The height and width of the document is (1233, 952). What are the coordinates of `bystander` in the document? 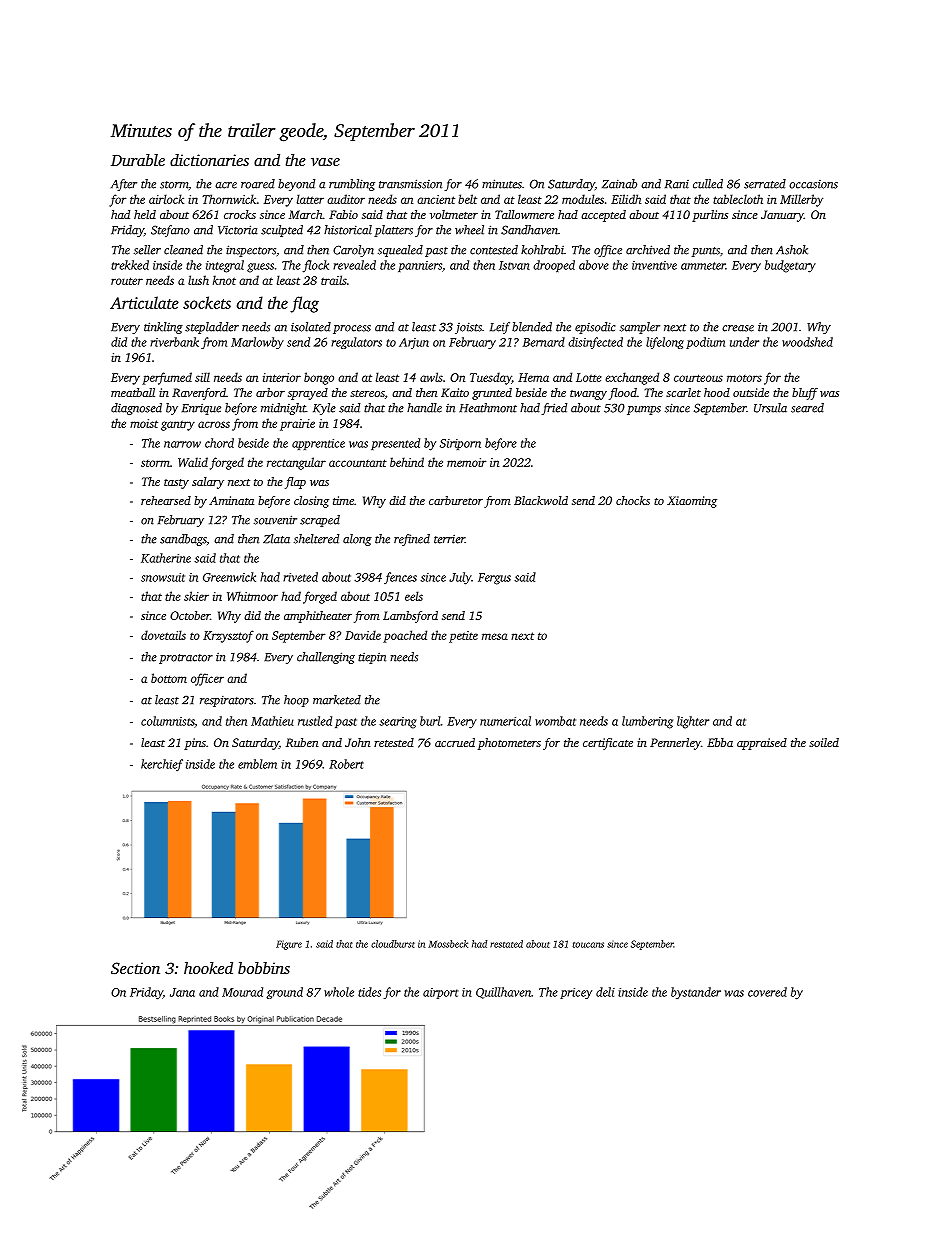 It's located at (696, 993).
